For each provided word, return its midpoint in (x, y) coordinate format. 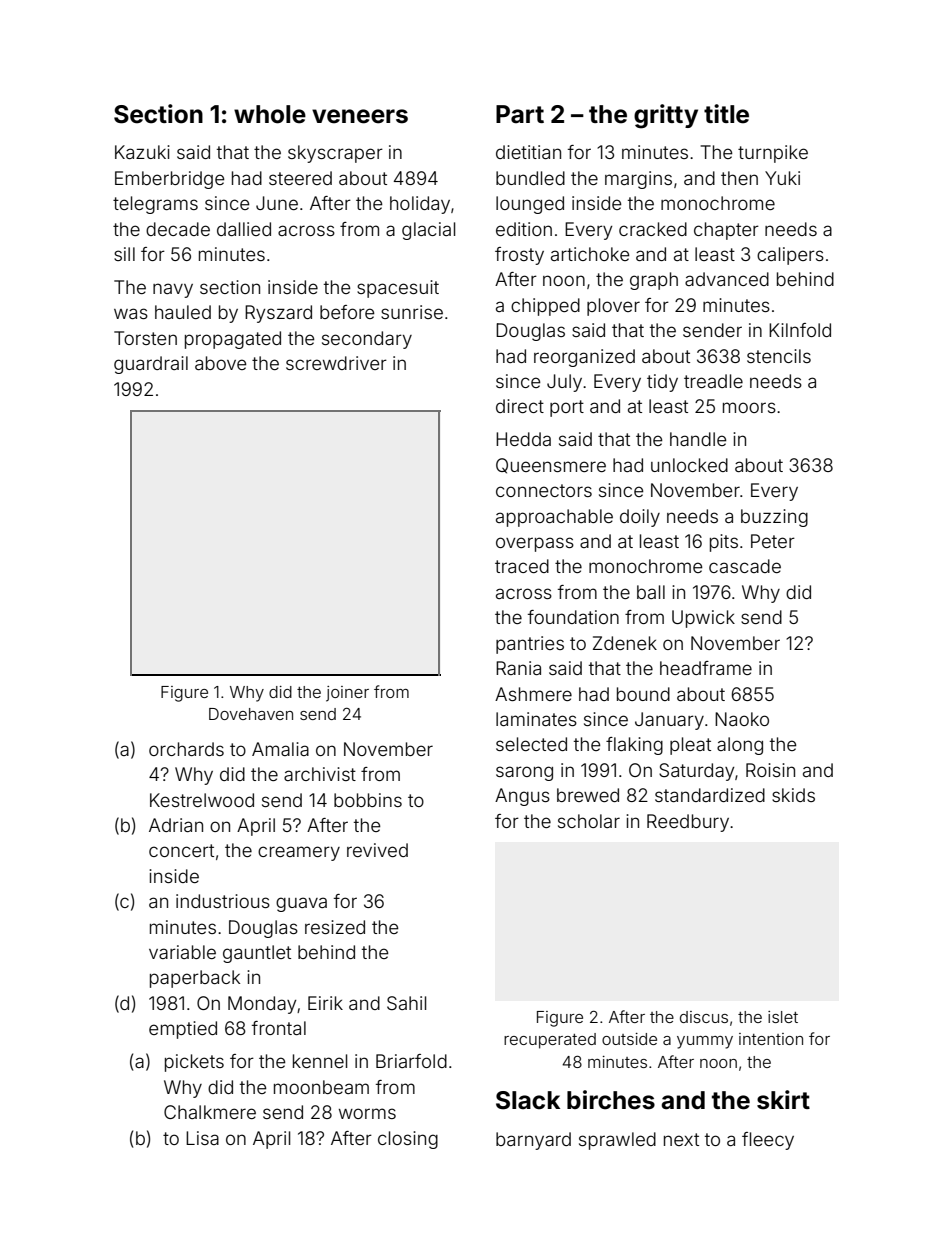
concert (181, 850)
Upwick (703, 619)
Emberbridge (170, 180)
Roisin (770, 770)
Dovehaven (251, 714)
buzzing (774, 518)
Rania (518, 668)
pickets (194, 1063)
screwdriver (336, 363)
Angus (522, 797)
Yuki (782, 178)
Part (520, 114)
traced (522, 566)
